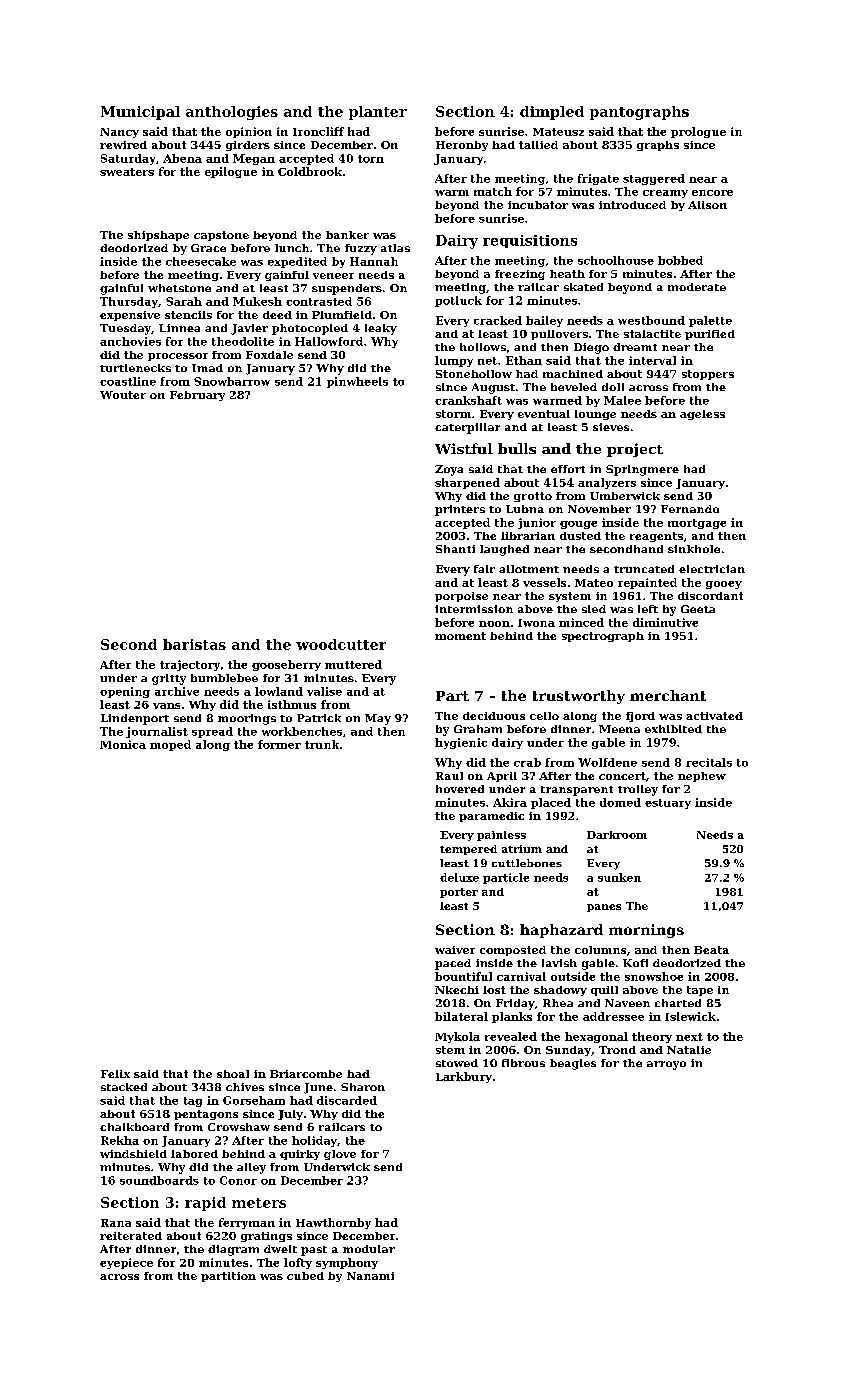 This screenshot has height=1400, width=849. Describe the element at coordinates (591, 348) in the screenshot. I see `Diego` at that location.
